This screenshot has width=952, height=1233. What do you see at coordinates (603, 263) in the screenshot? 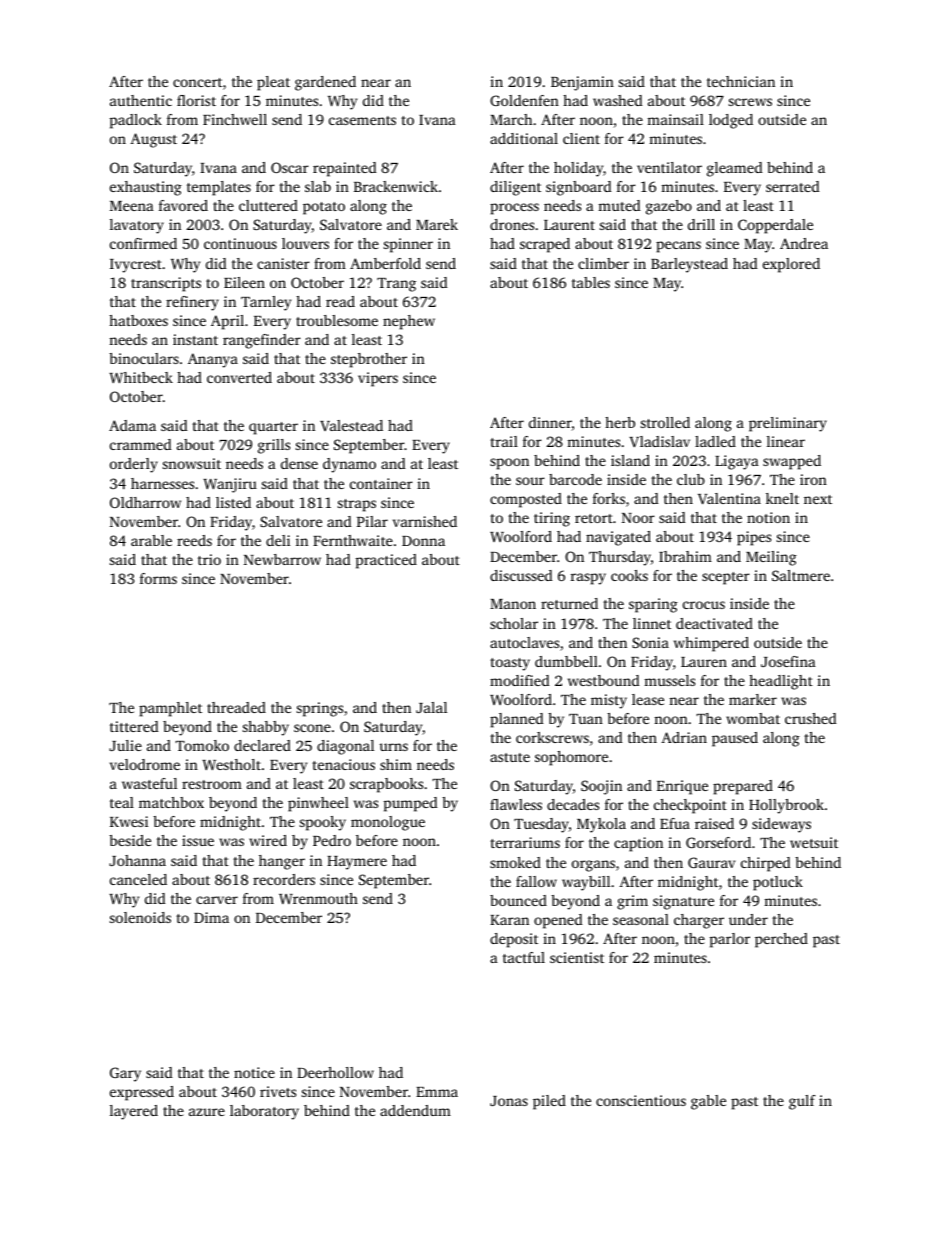
I see `climber` at bounding box center [603, 263].
